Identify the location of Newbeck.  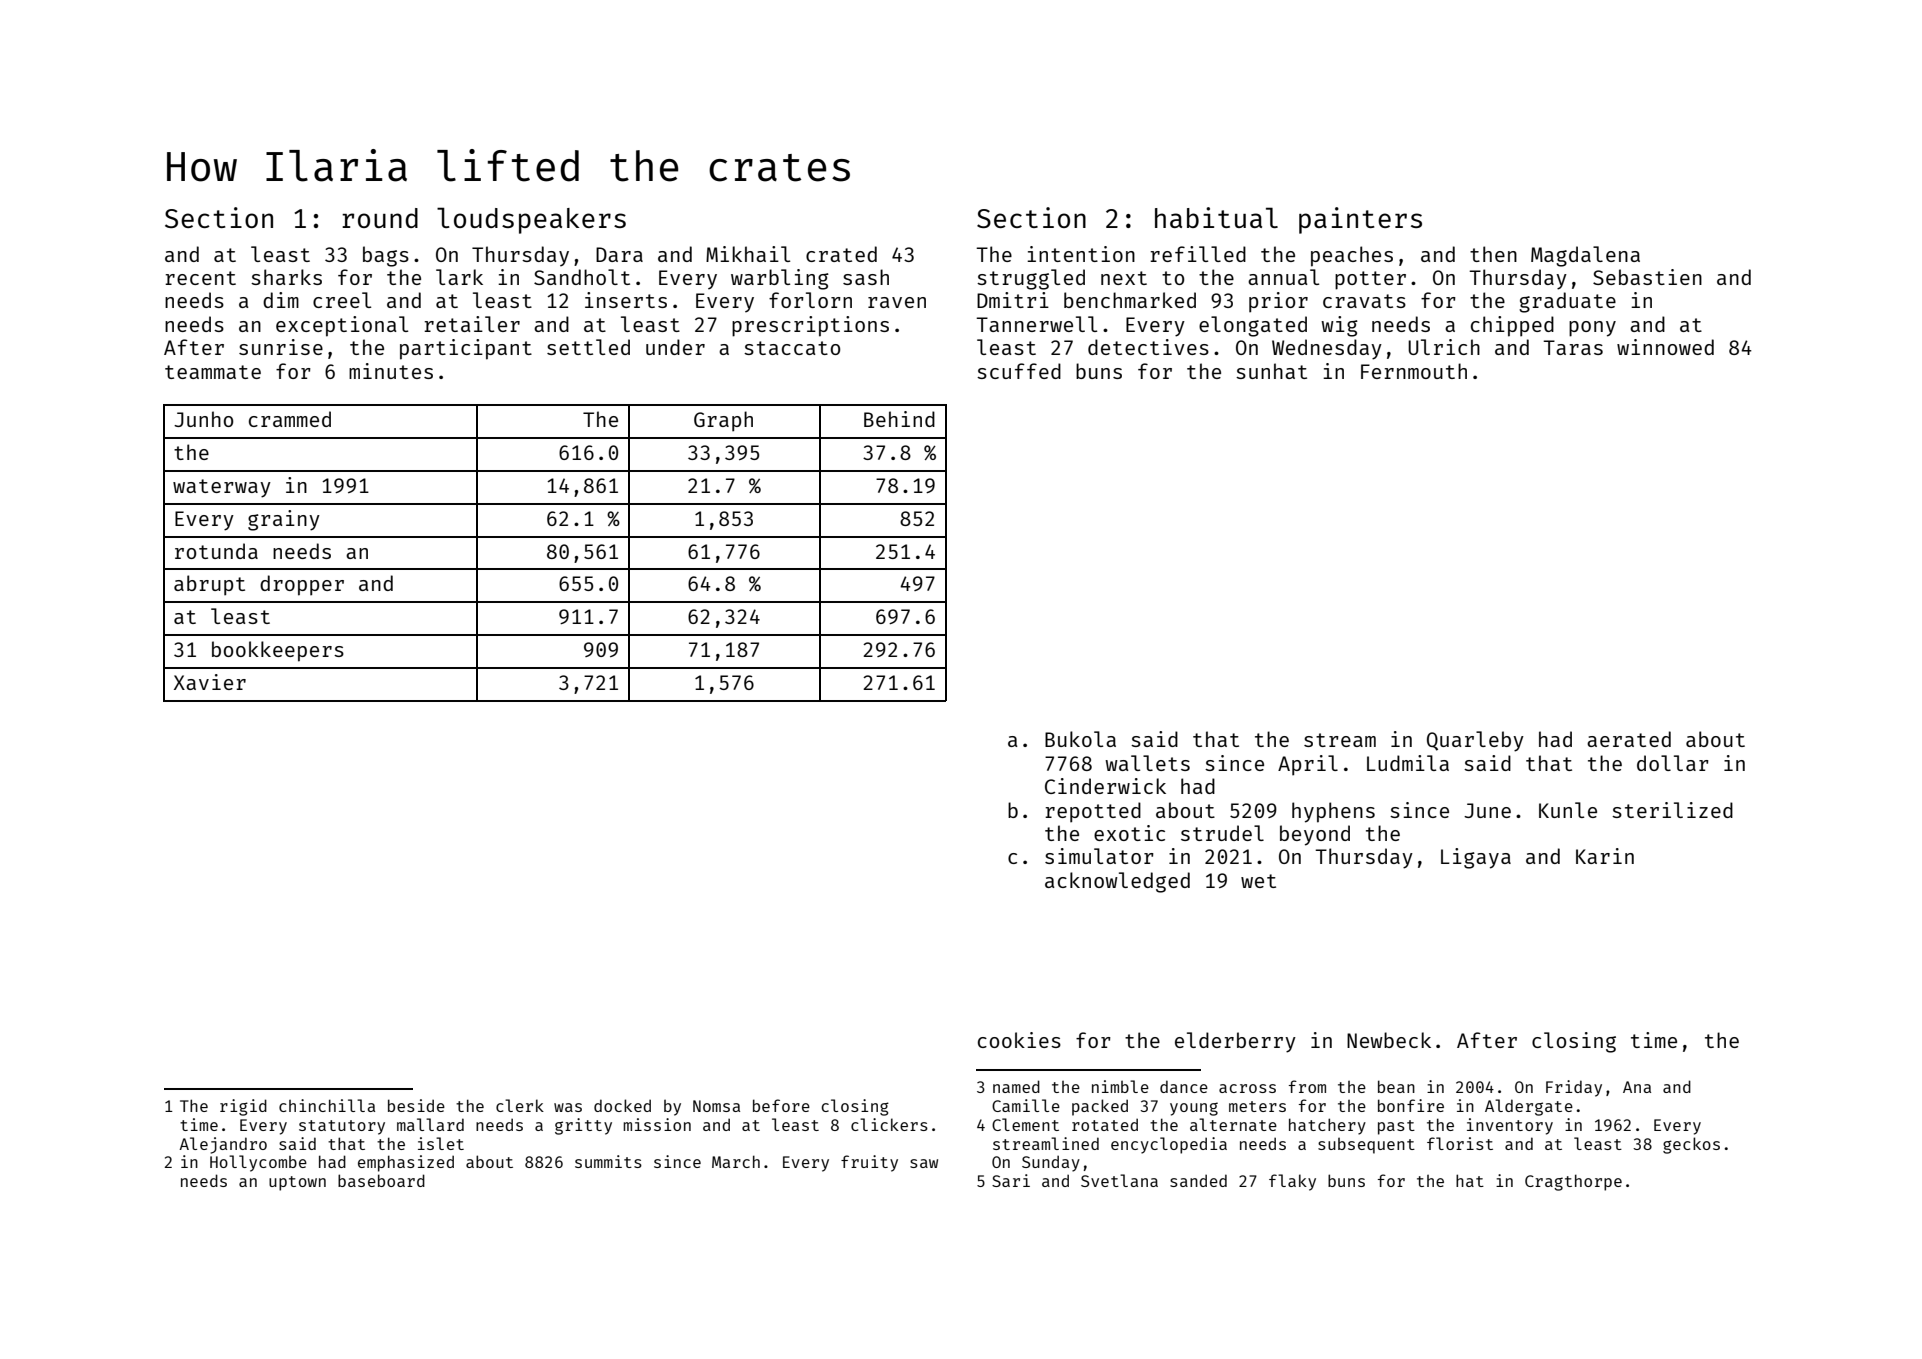
(1389, 1040).
